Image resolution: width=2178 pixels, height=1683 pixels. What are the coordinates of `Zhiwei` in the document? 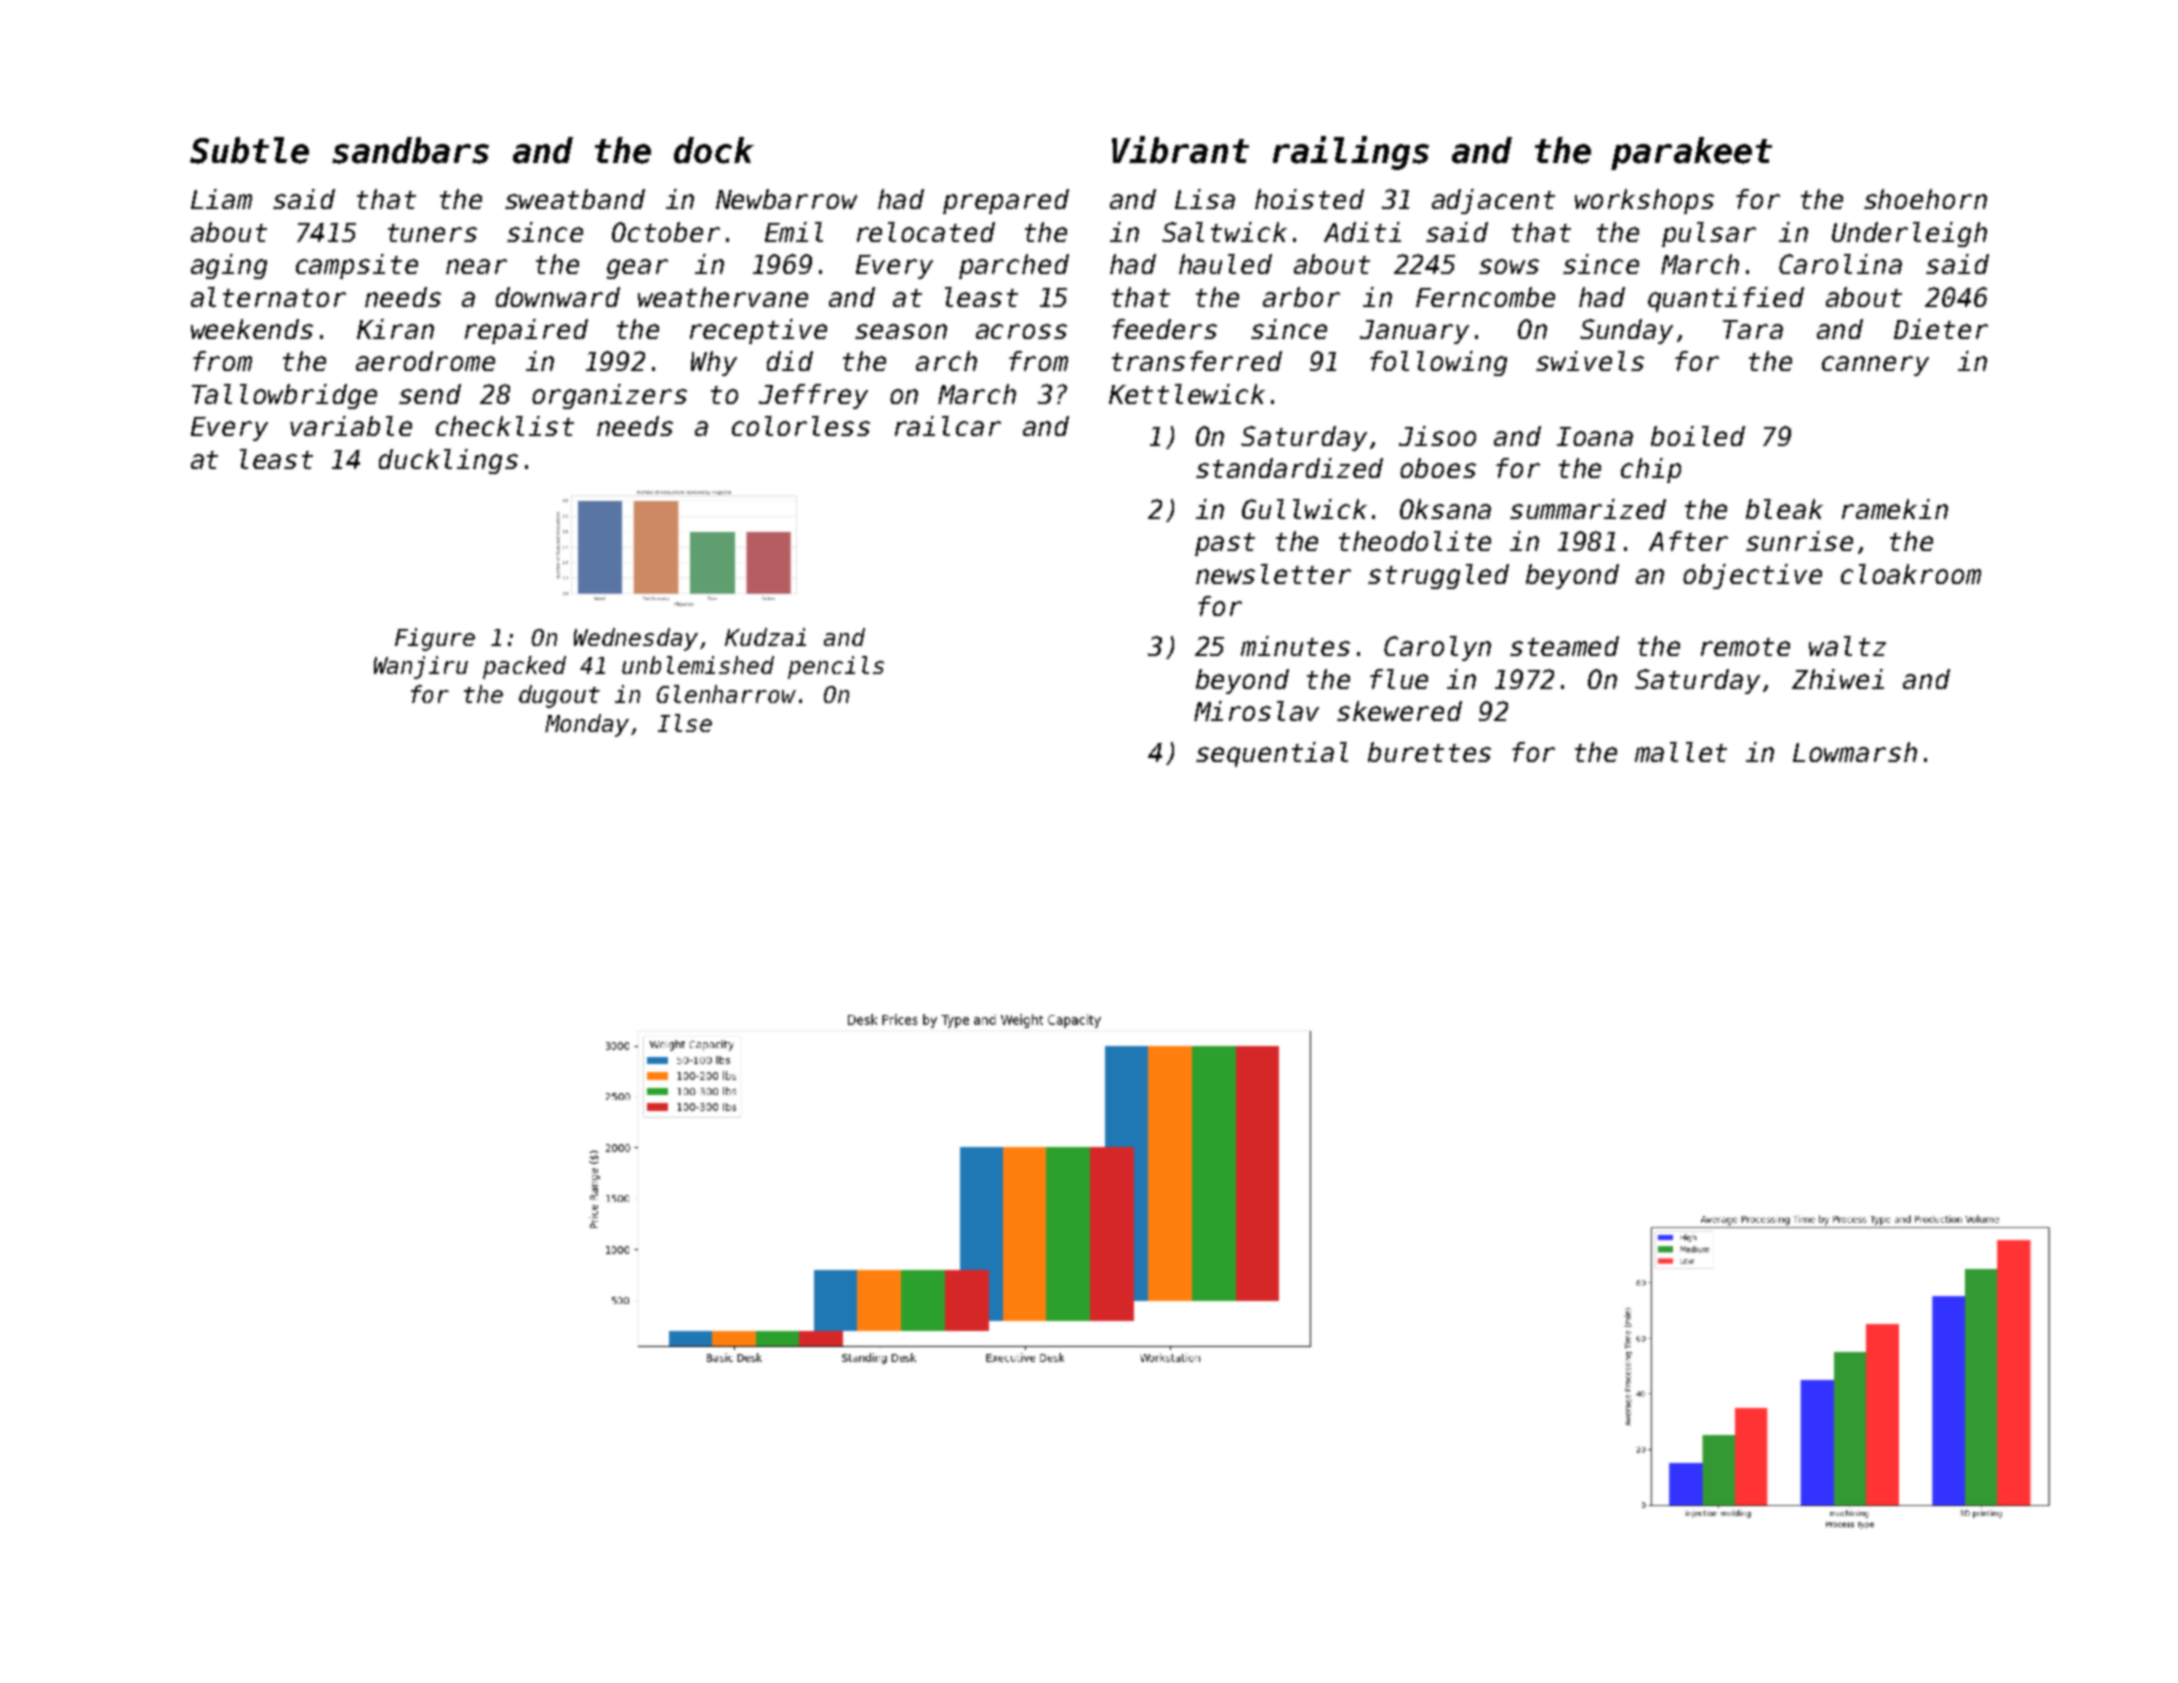 It's located at (1838, 679).
